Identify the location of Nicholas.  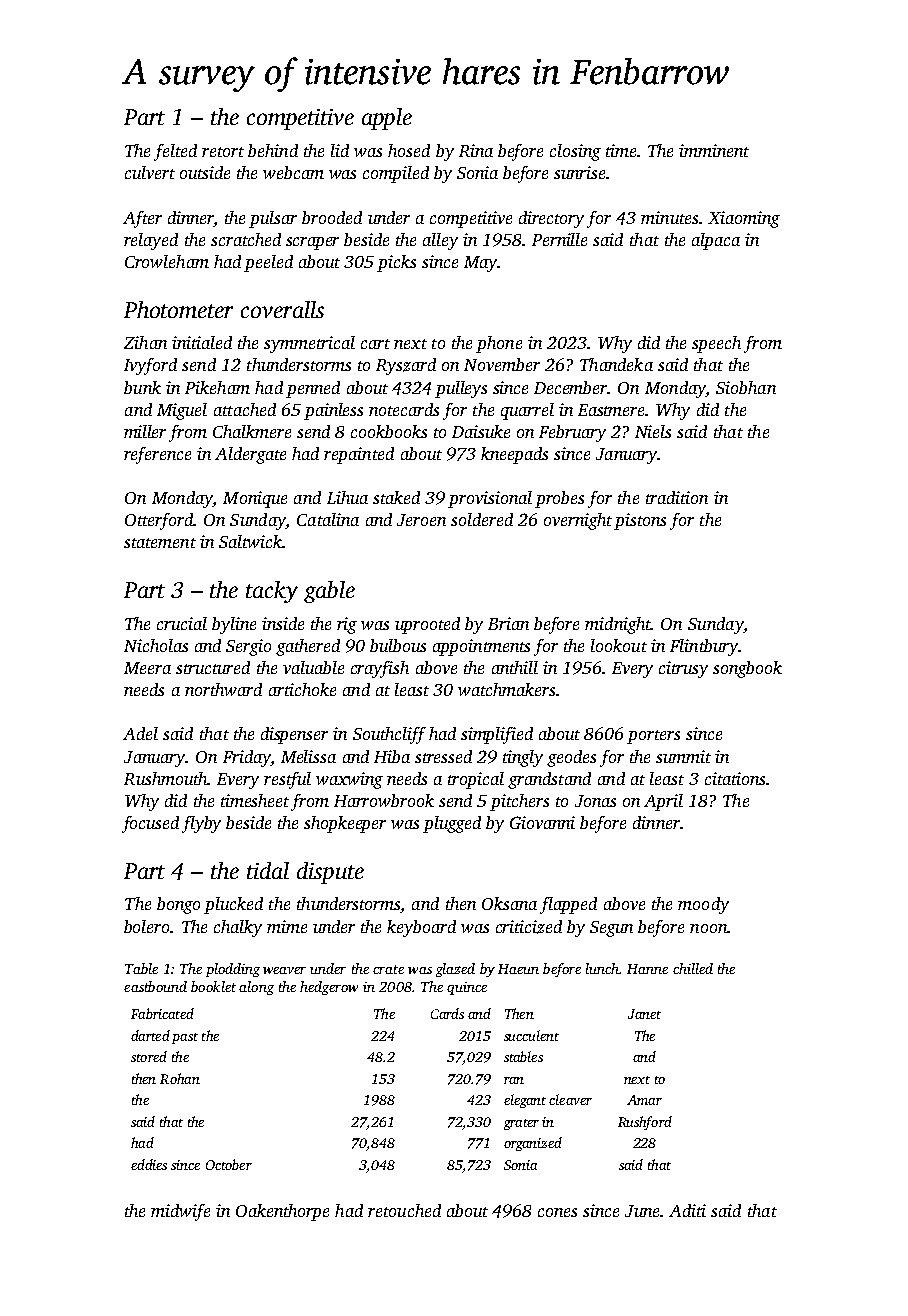
(156, 645).
